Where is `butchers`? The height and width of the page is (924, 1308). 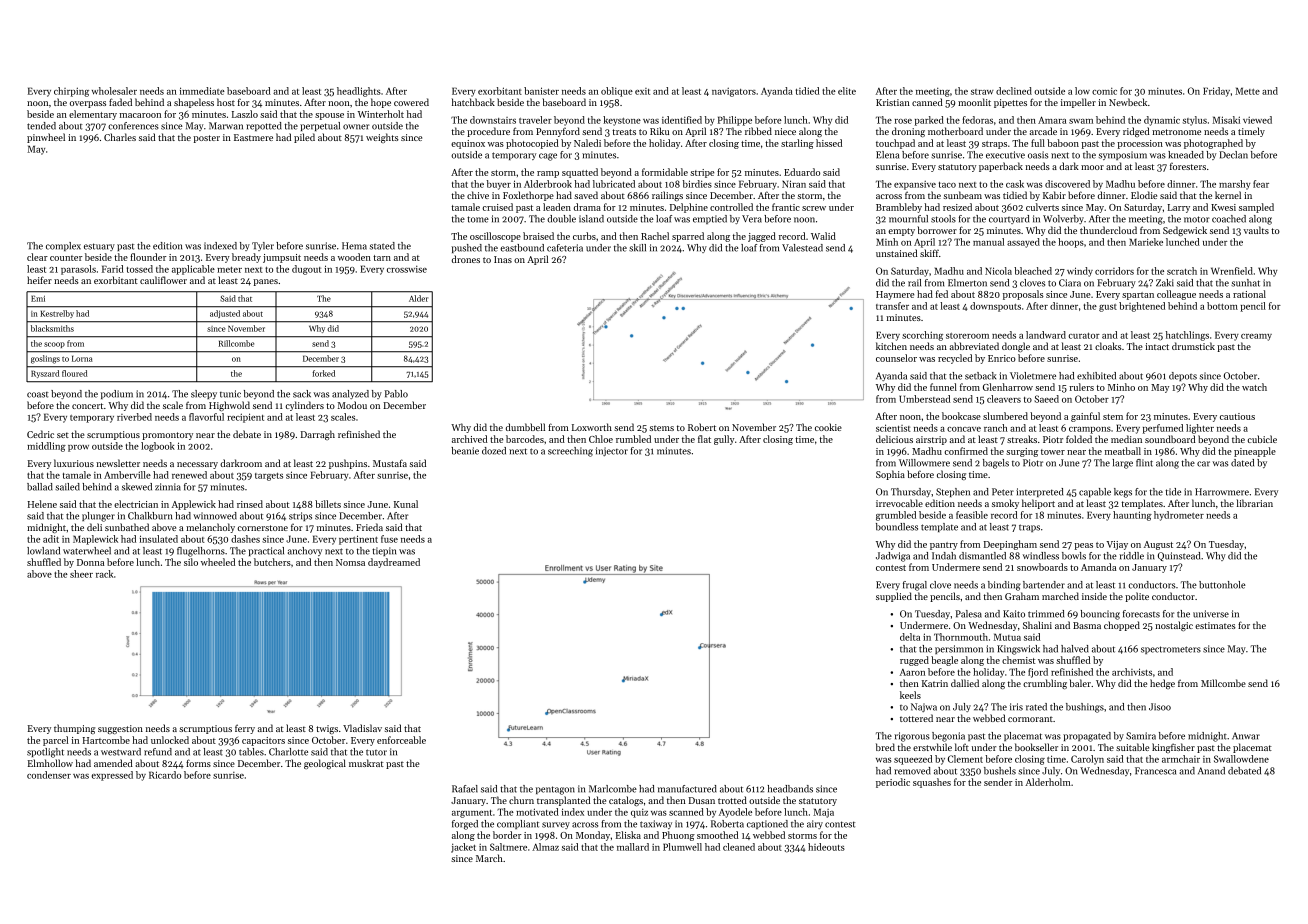
butchers is located at coordinates (272, 562).
